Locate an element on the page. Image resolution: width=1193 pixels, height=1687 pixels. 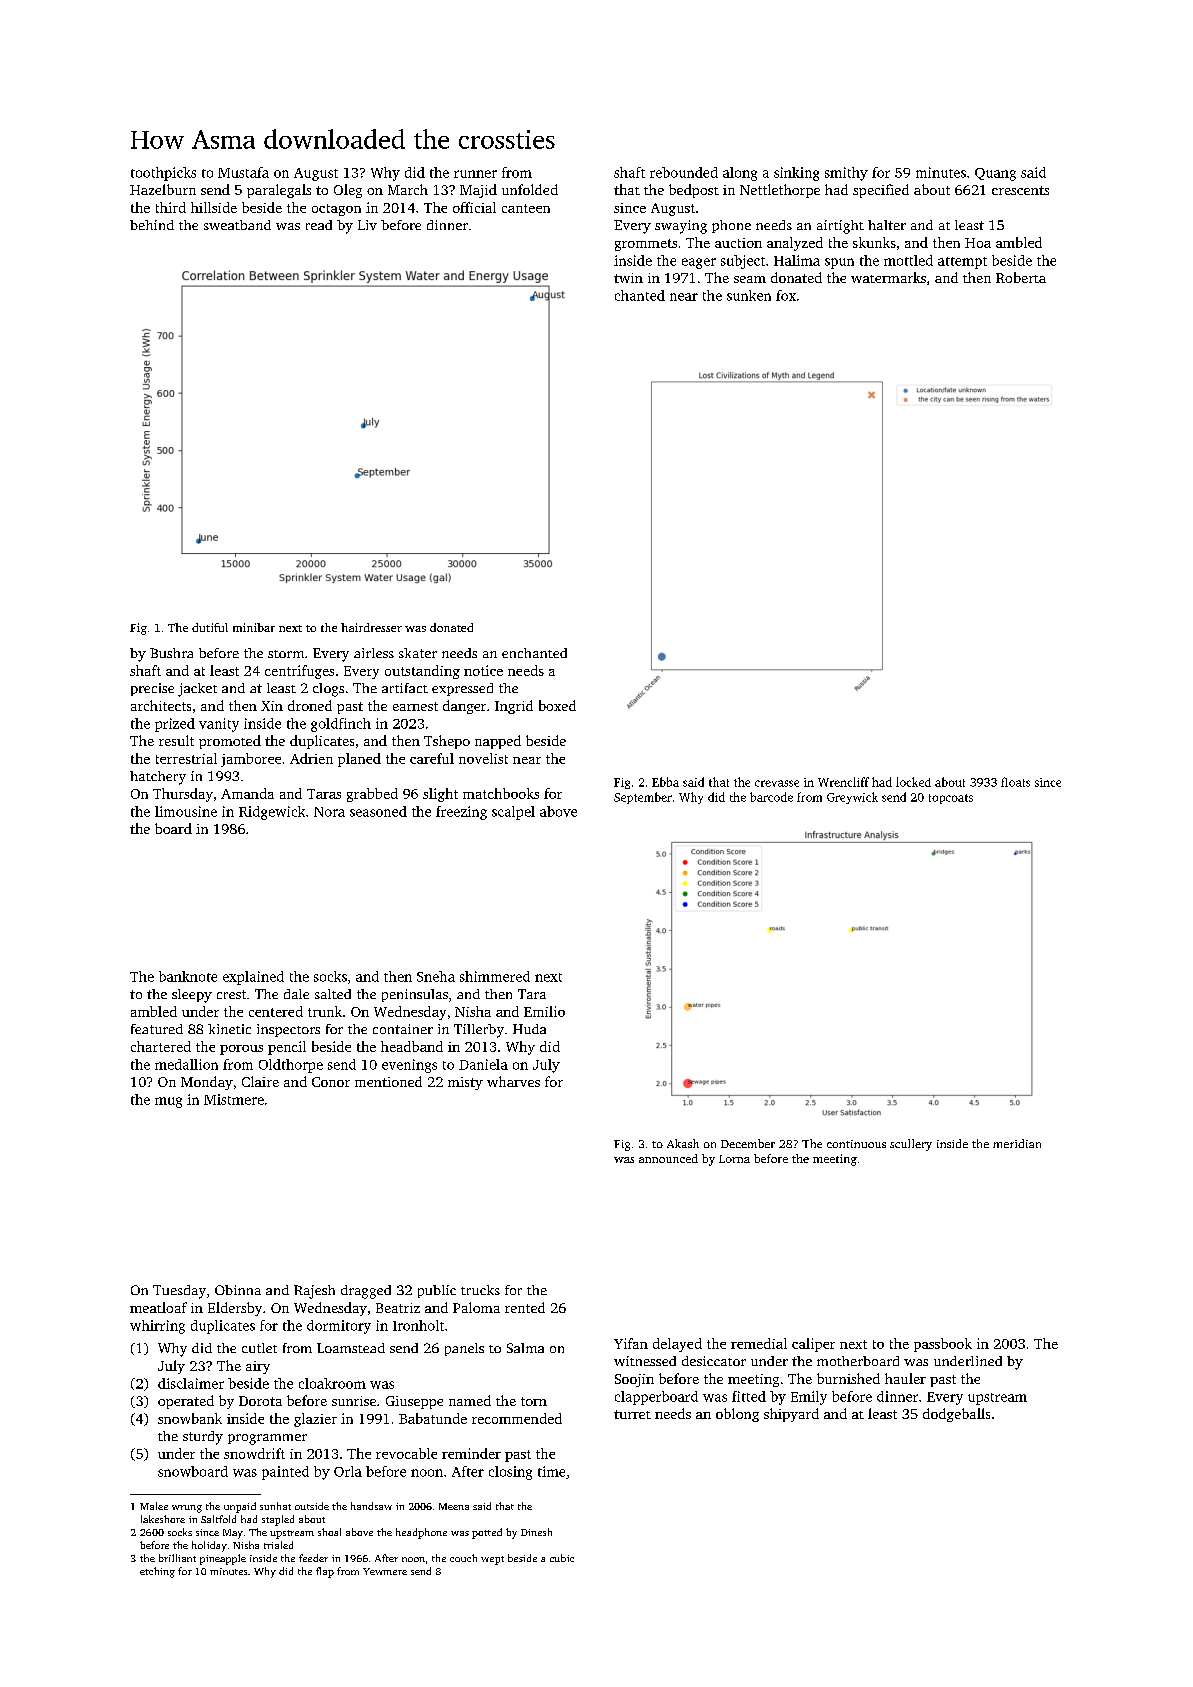
floats is located at coordinates (1015, 782).
